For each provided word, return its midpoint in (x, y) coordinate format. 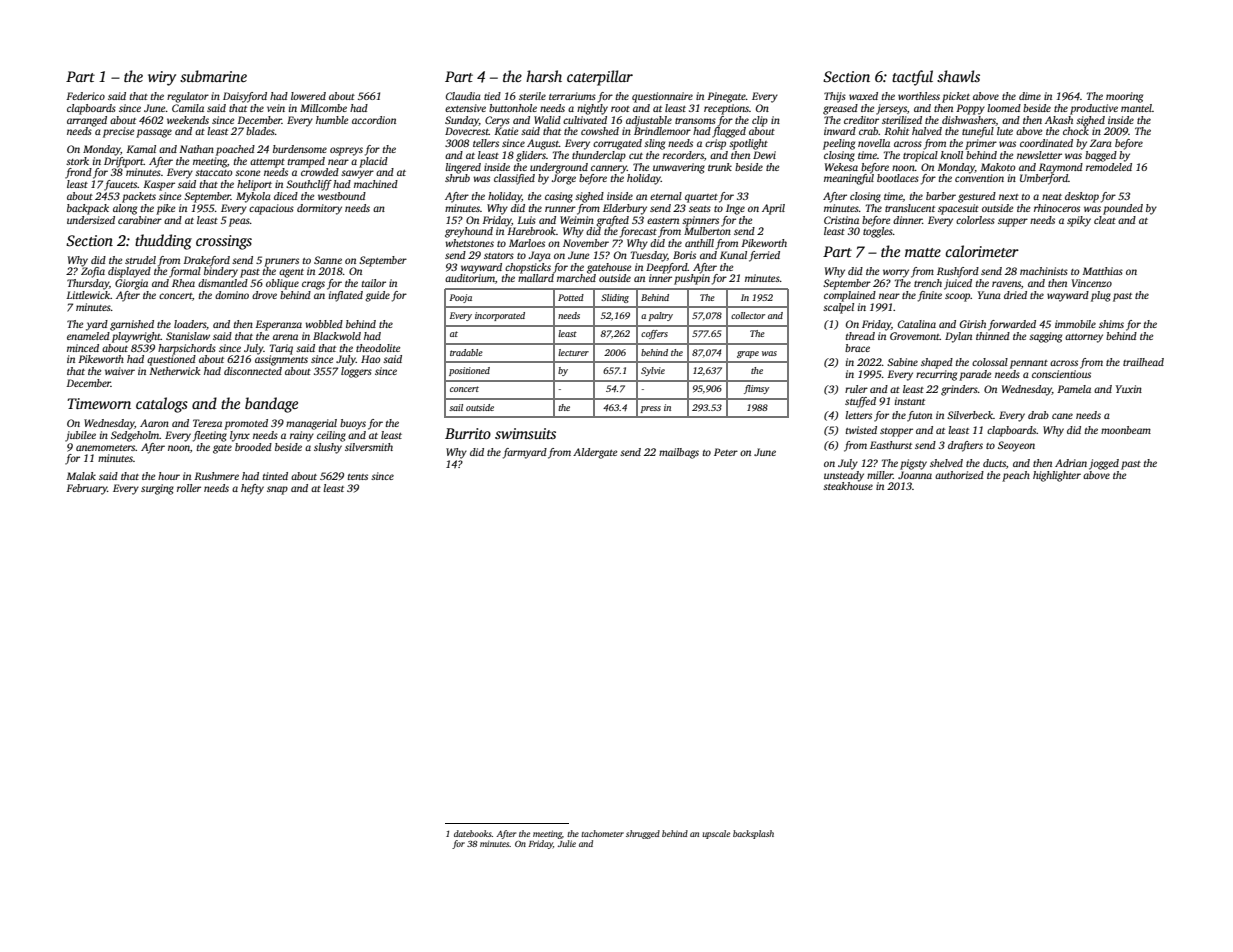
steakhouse (848, 486)
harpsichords (187, 349)
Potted (571, 297)
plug (1101, 296)
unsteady (844, 476)
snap (277, 490)
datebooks (473, 833)
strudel (140, 260)
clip (760, 121)
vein (276, 108)
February (86, 489)
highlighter (1057, 476)
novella (874, 143)
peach (1016, 476)
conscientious (1061, 374)
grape (748, 354)
